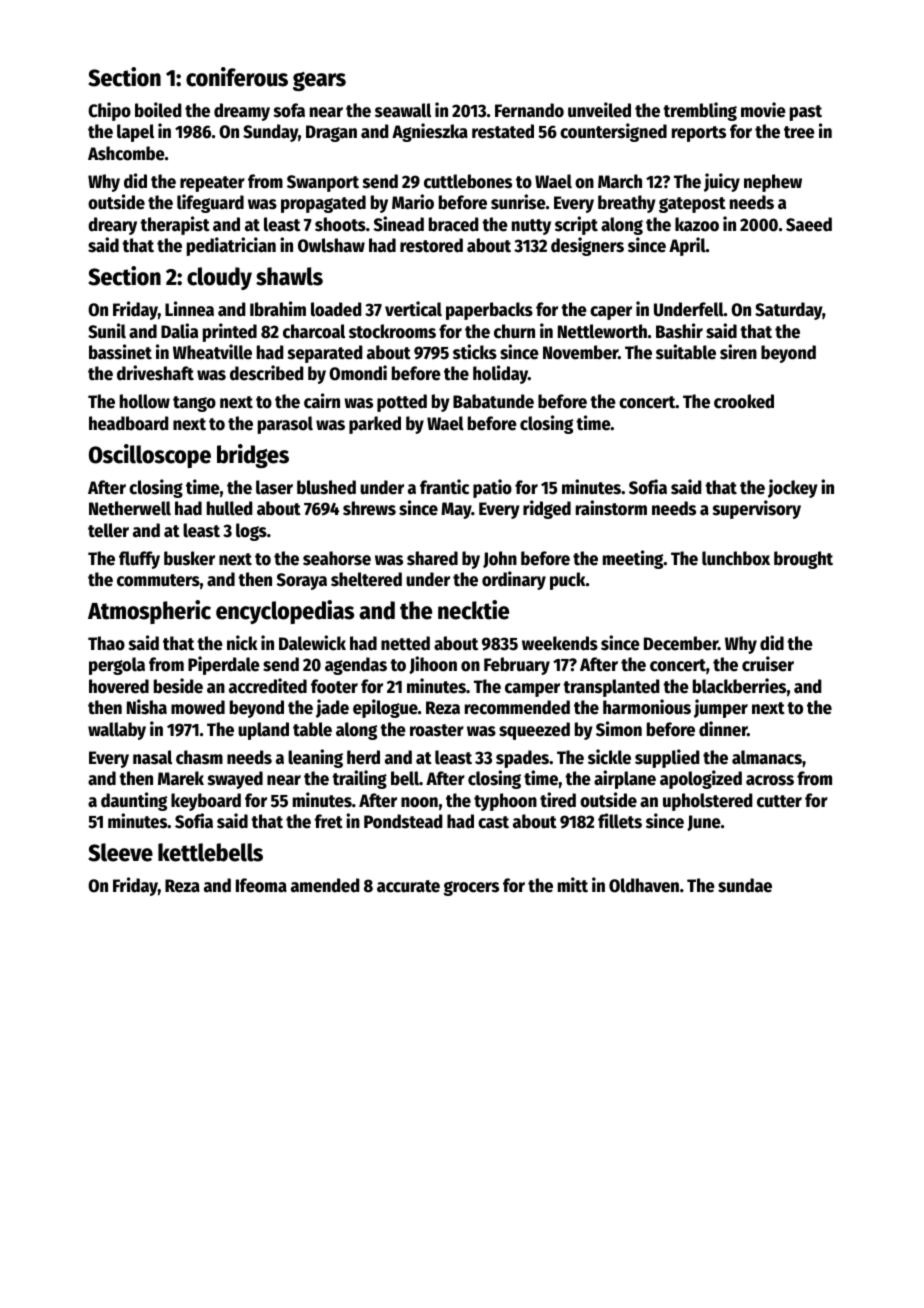  I want to click on Fernando, so click(529, 110).
